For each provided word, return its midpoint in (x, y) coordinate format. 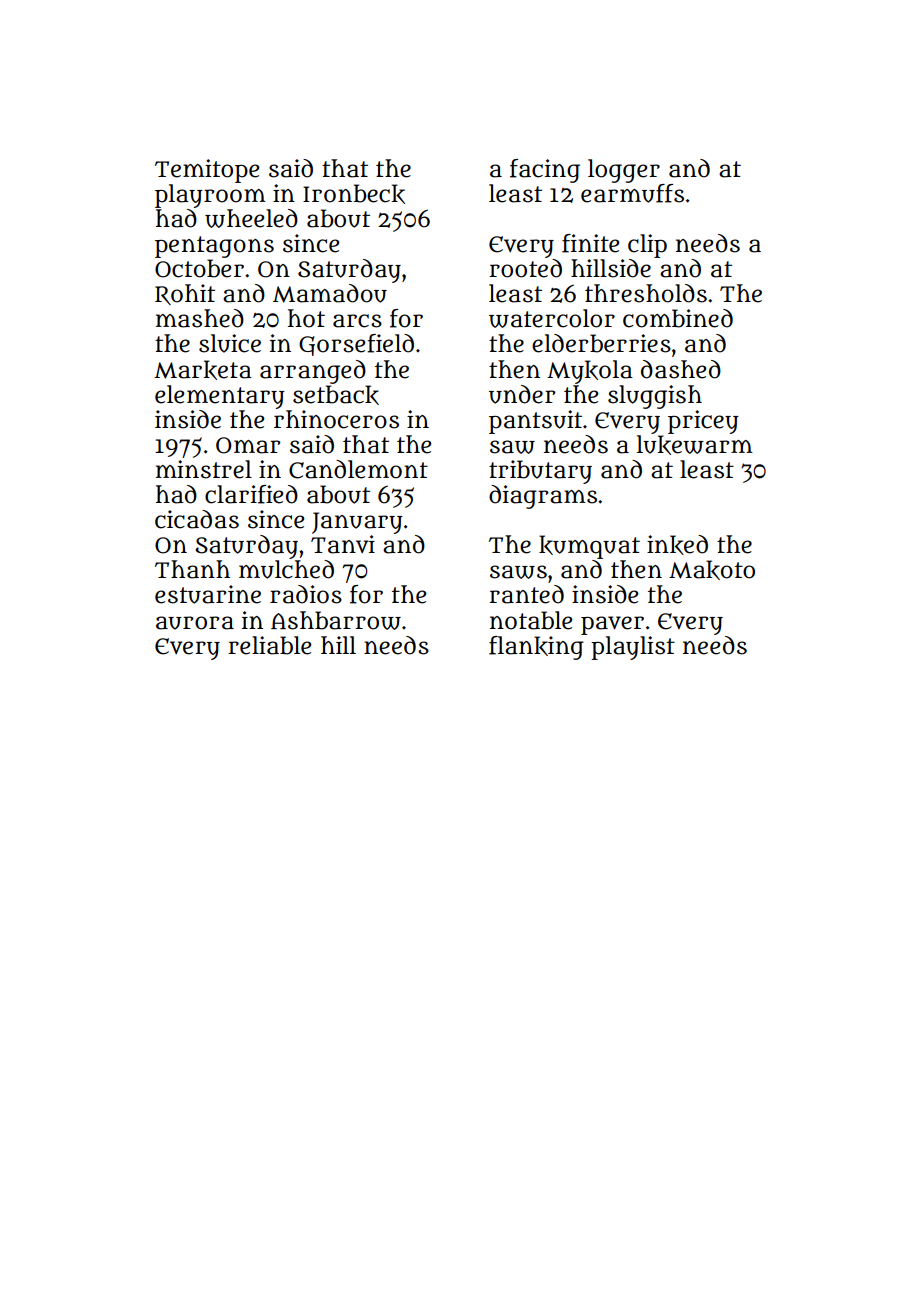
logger (624, 171)
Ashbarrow (336, 620)
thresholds (646, 293)
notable (531, 620)
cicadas (197, 519)
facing (545, 171)
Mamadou (330, 293)
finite (590, 243)
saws (518, 572)
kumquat (589, 547)
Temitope (207, 171)
